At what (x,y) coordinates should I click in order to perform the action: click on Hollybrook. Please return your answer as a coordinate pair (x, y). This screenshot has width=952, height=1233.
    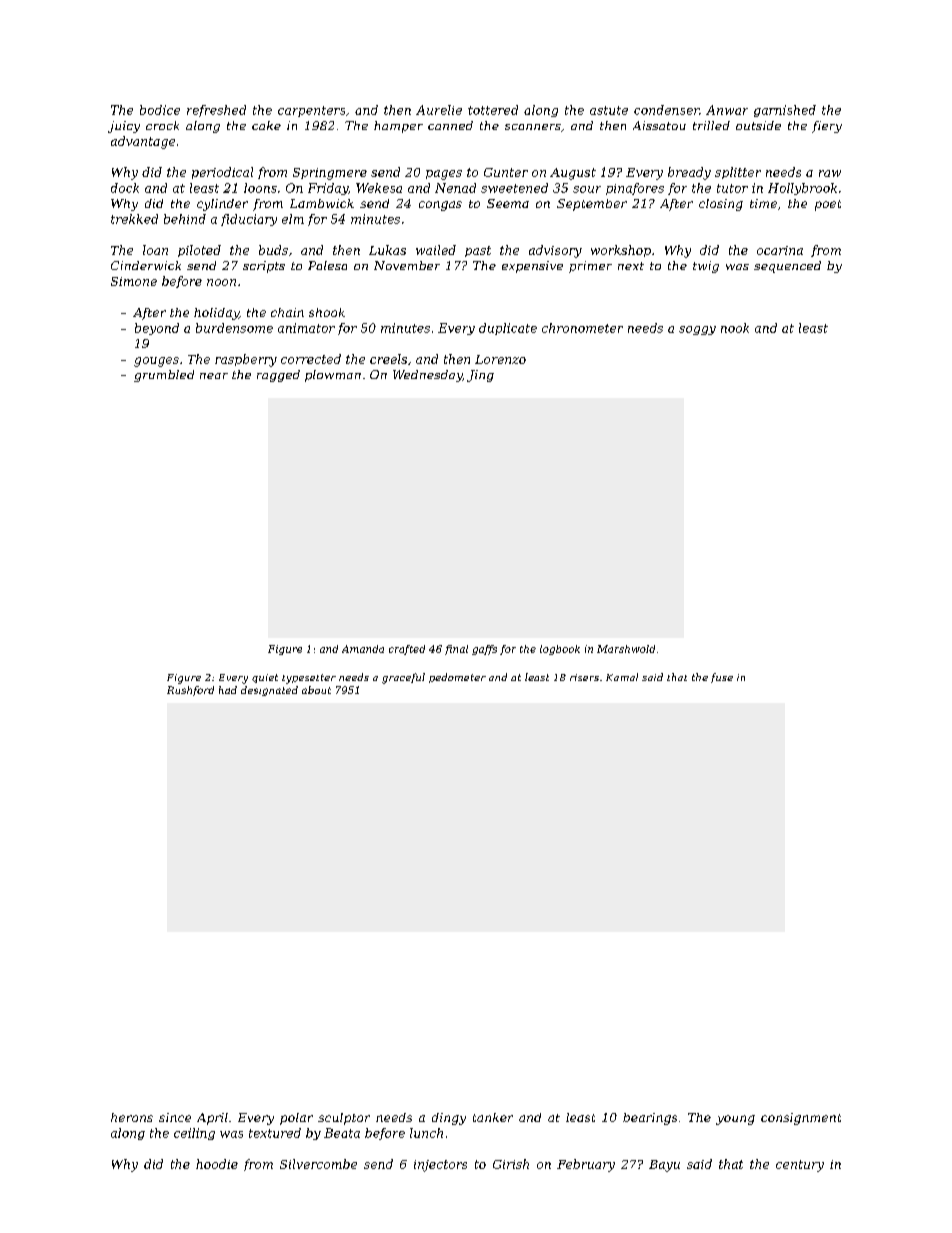
    Looking at the image, I should click on (802, 189).
